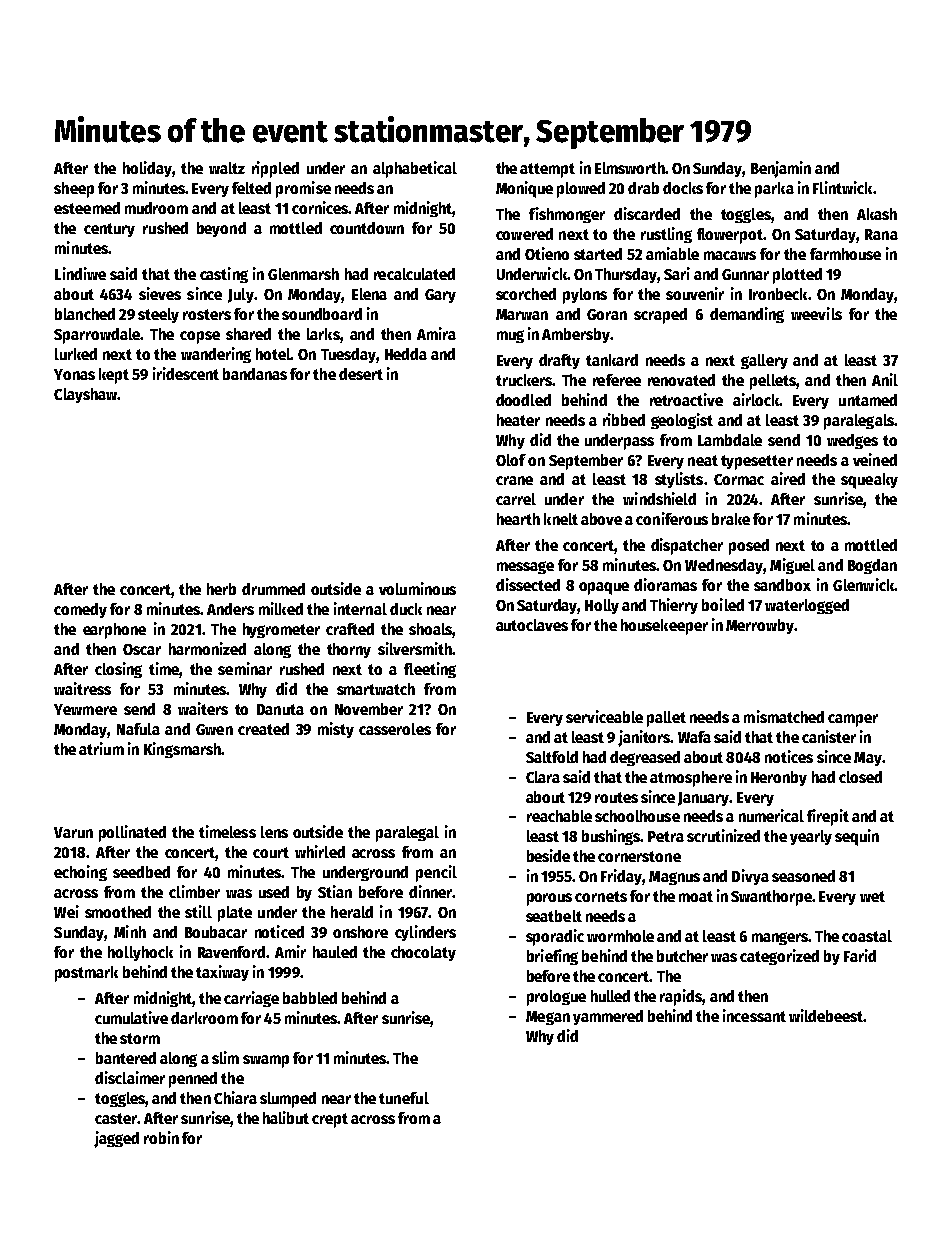  I want to click on holiday, so click(147, 169).
